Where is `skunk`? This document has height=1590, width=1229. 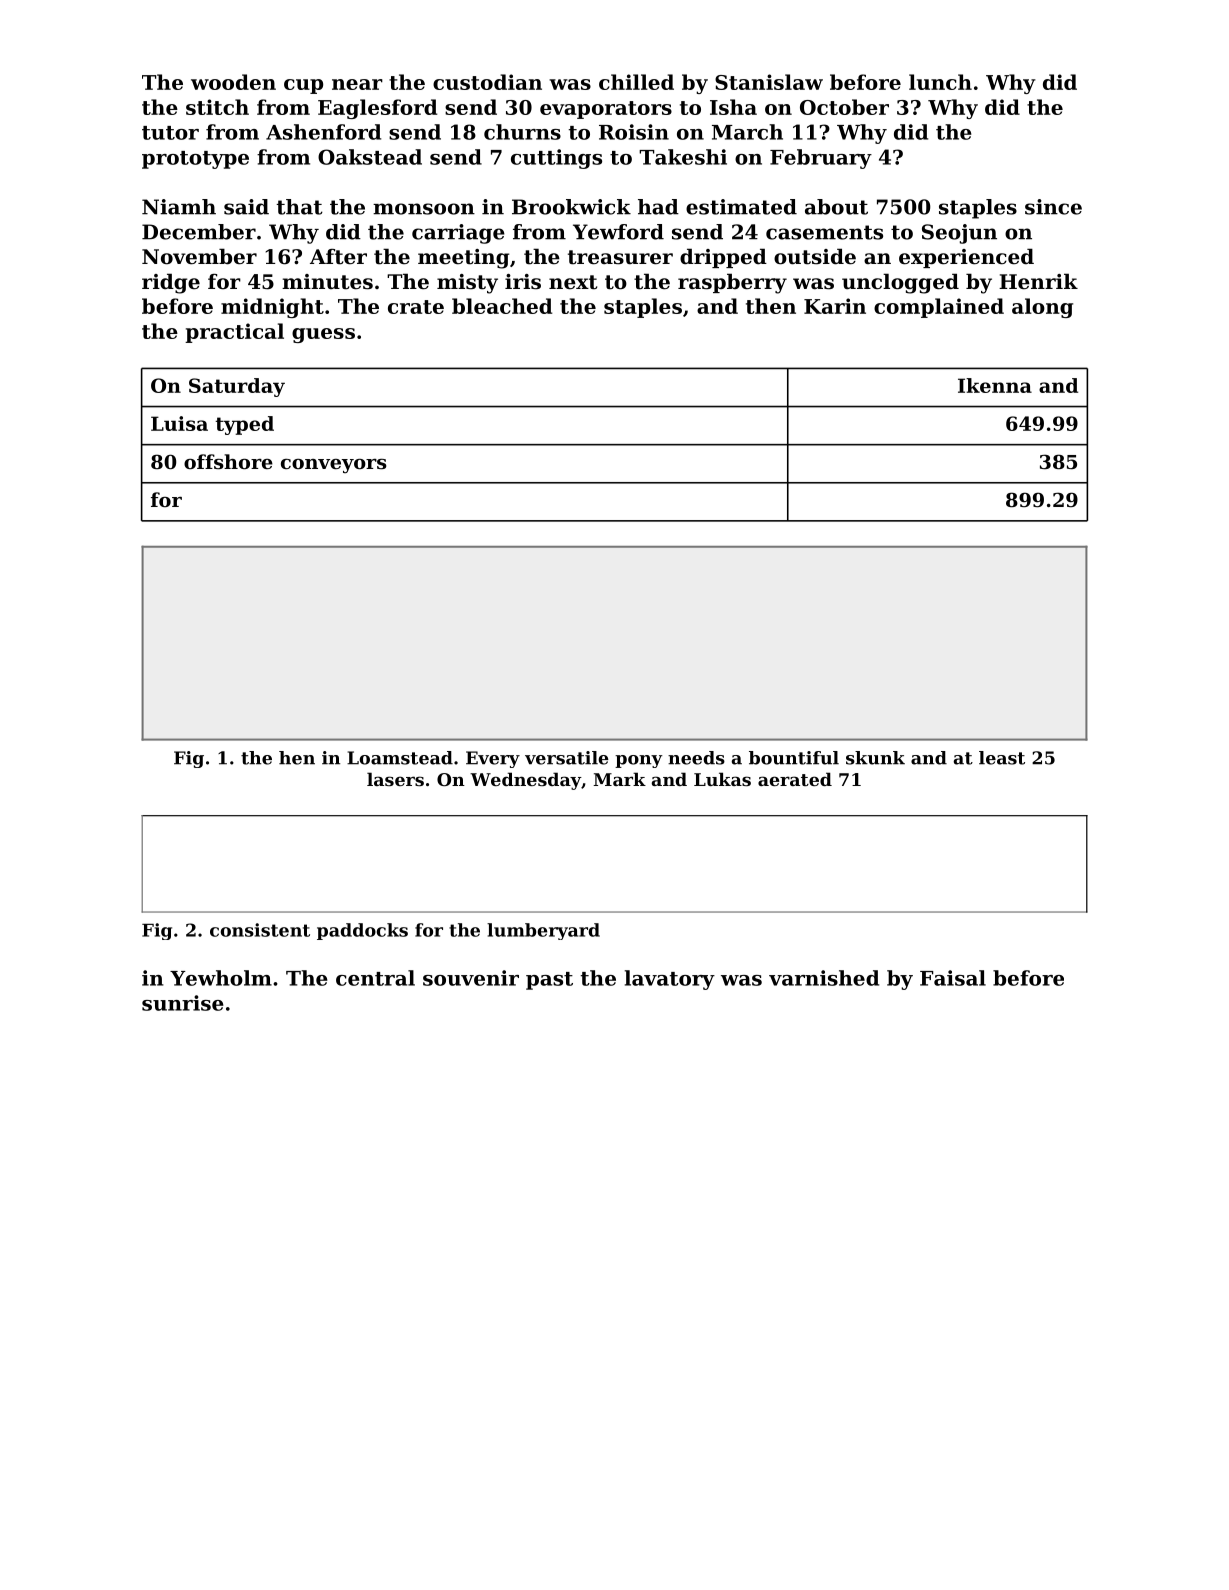 skunk is located at coordinates (875, 758).
